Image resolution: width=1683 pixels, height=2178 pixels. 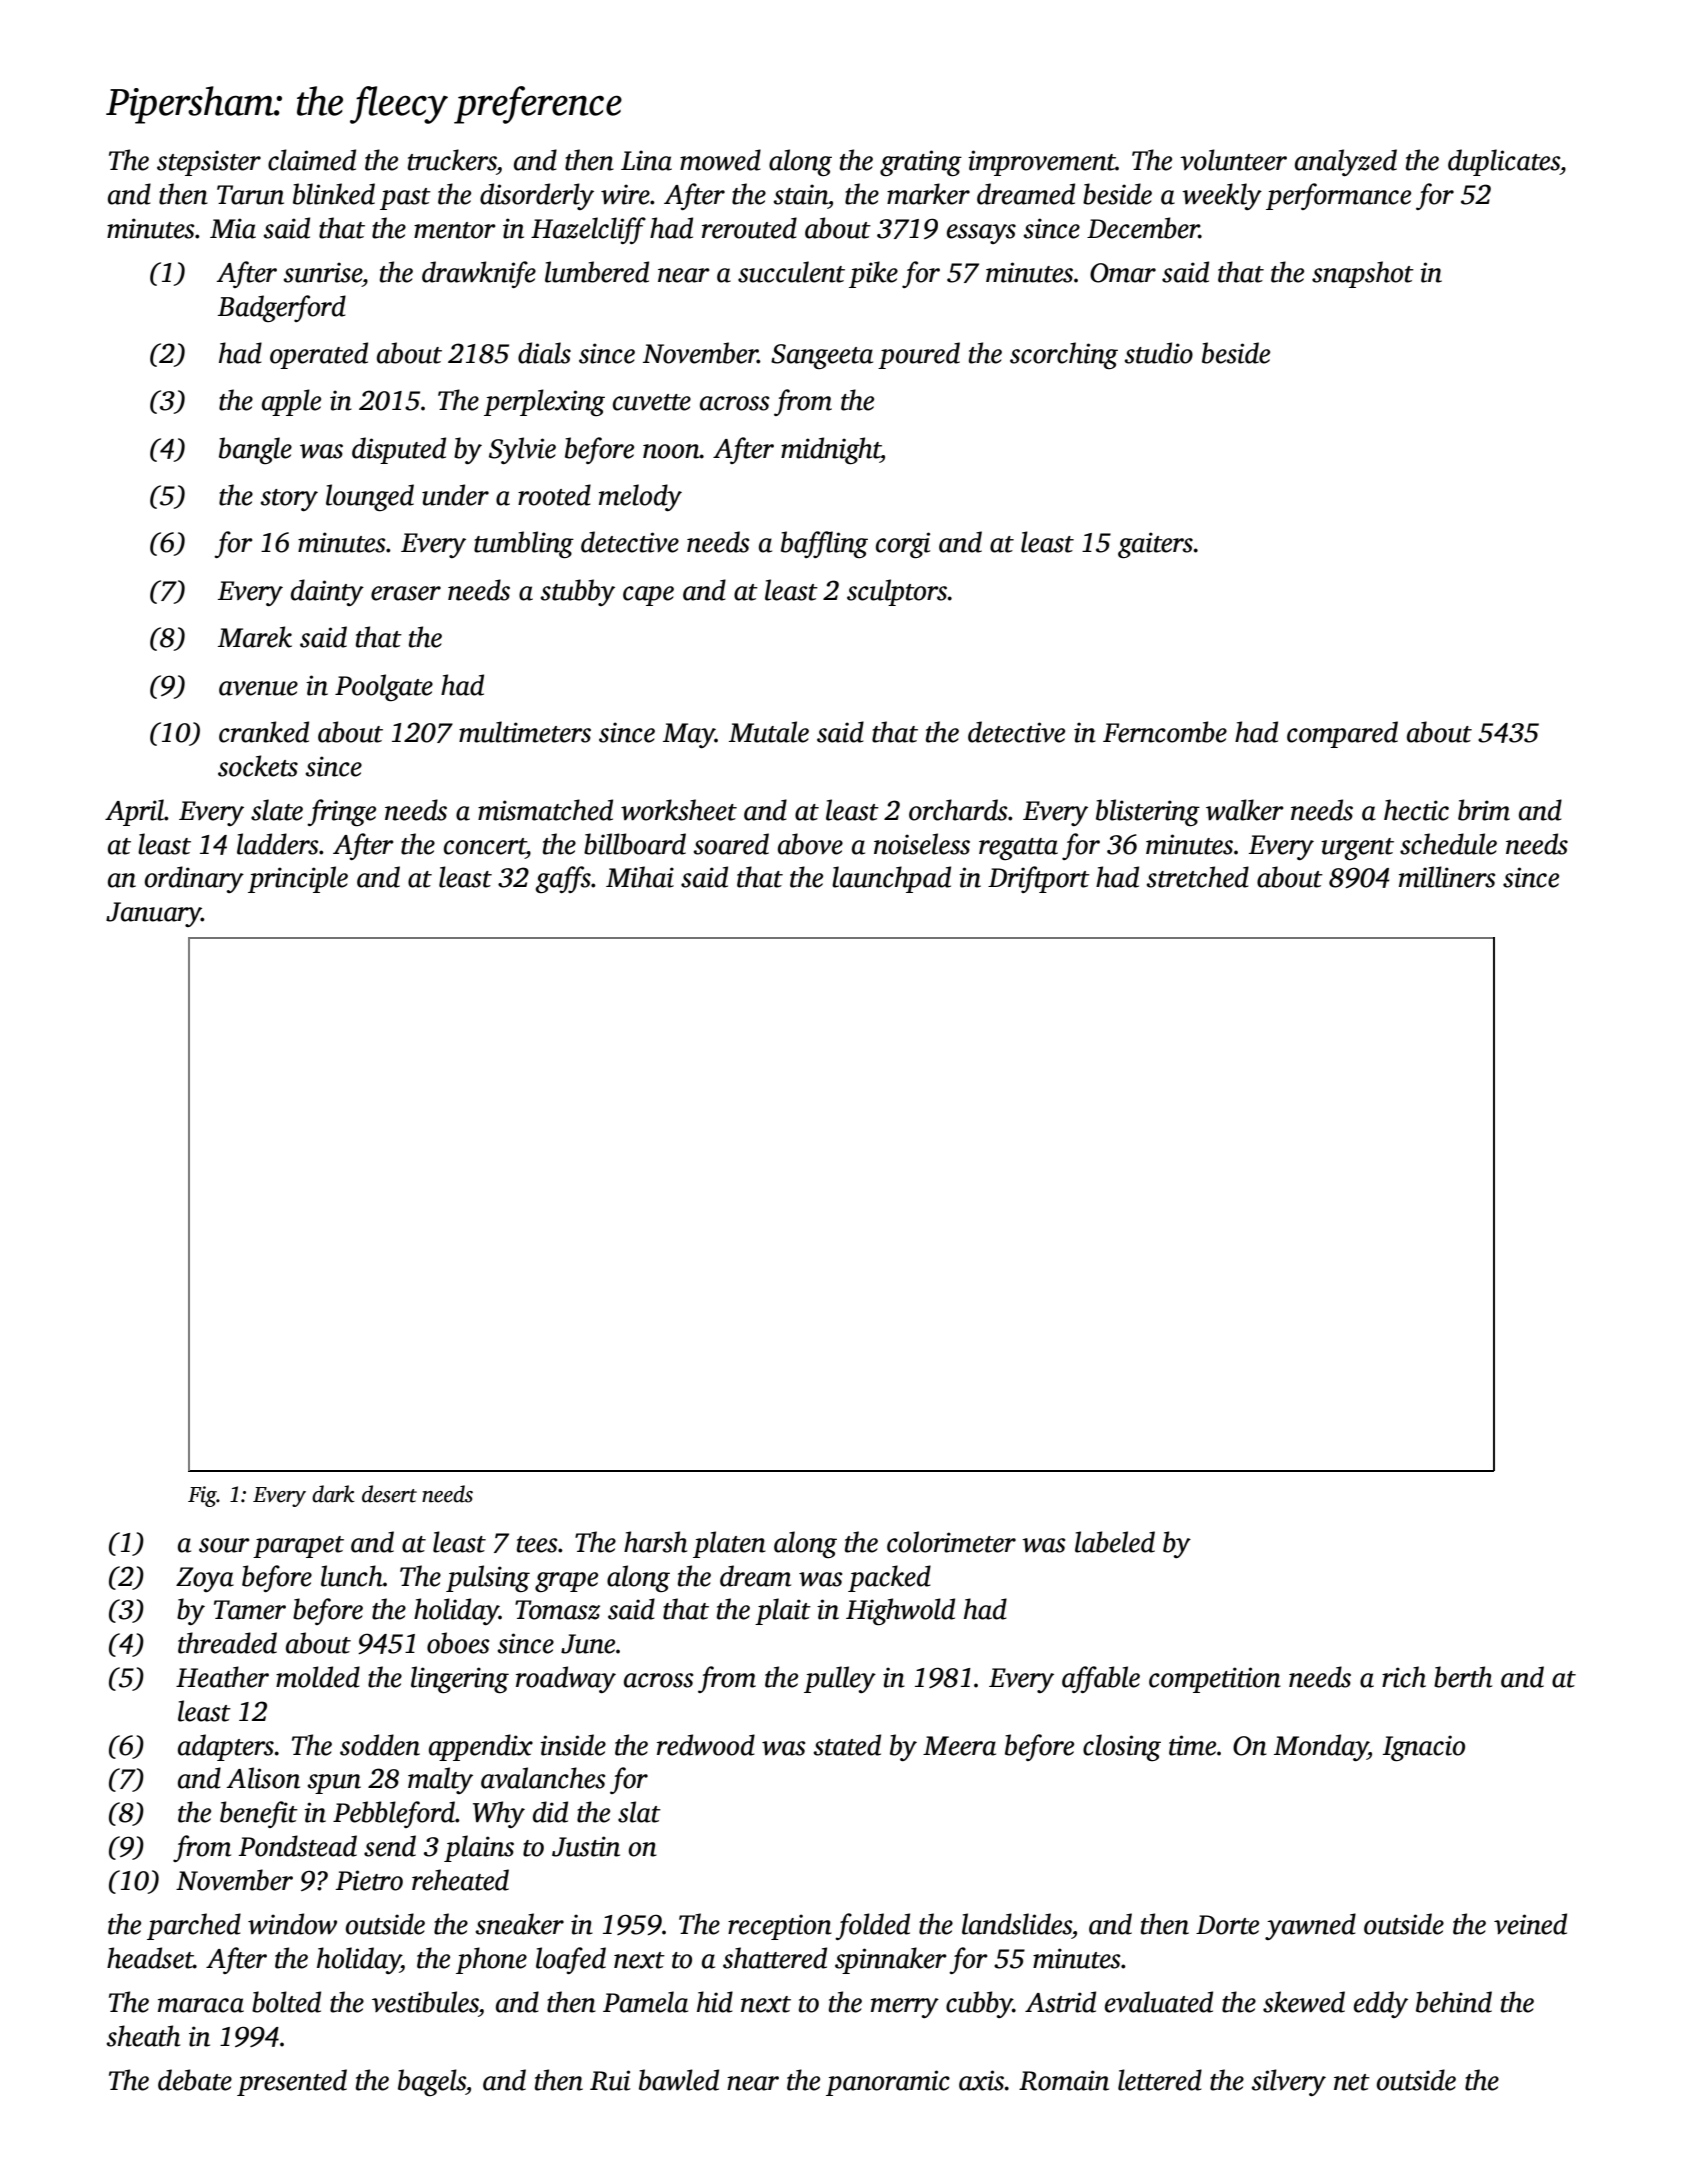 I want to click on Meera, so click(x=959, y=1746).
